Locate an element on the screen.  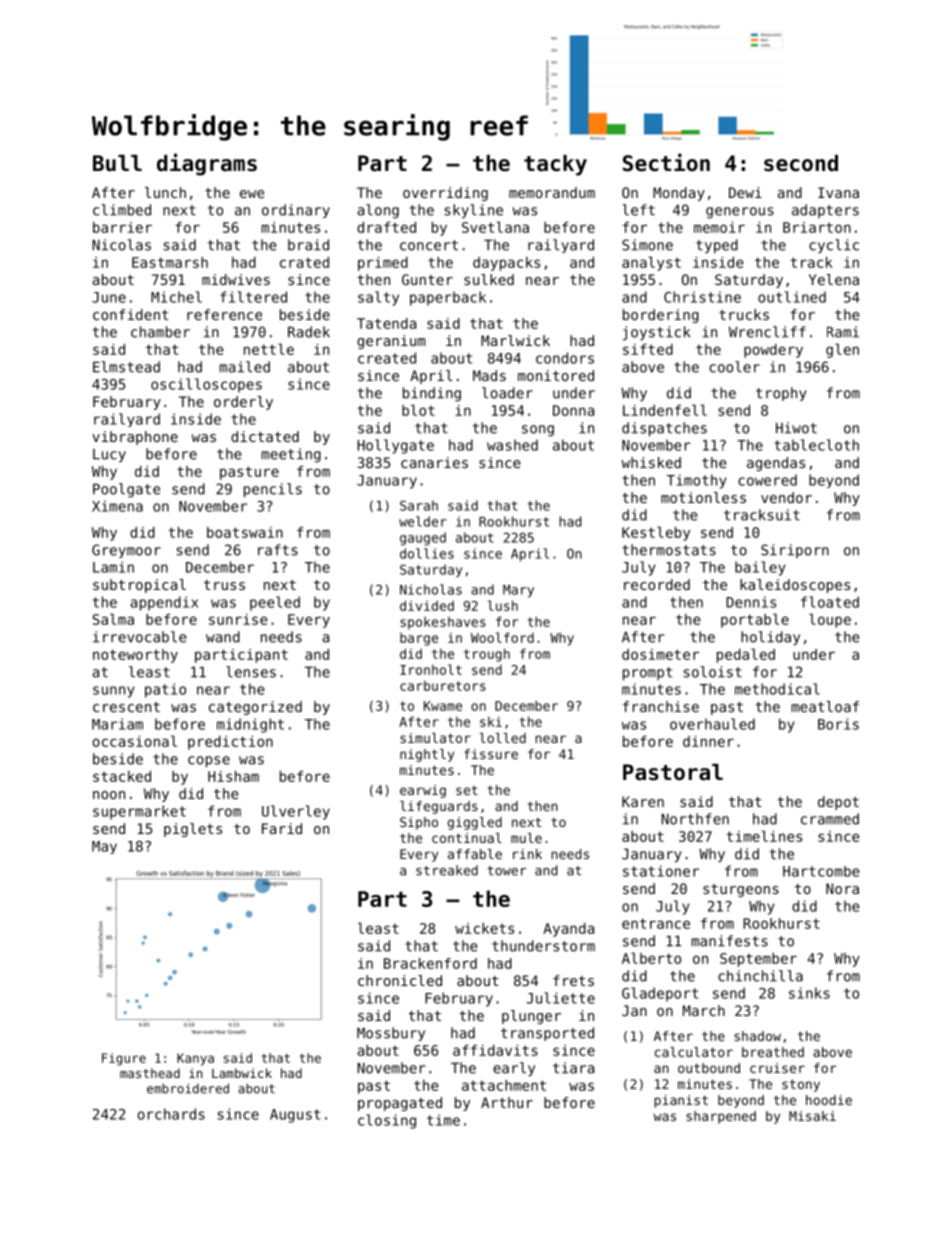
Section is located at coordinates (666, 162).
